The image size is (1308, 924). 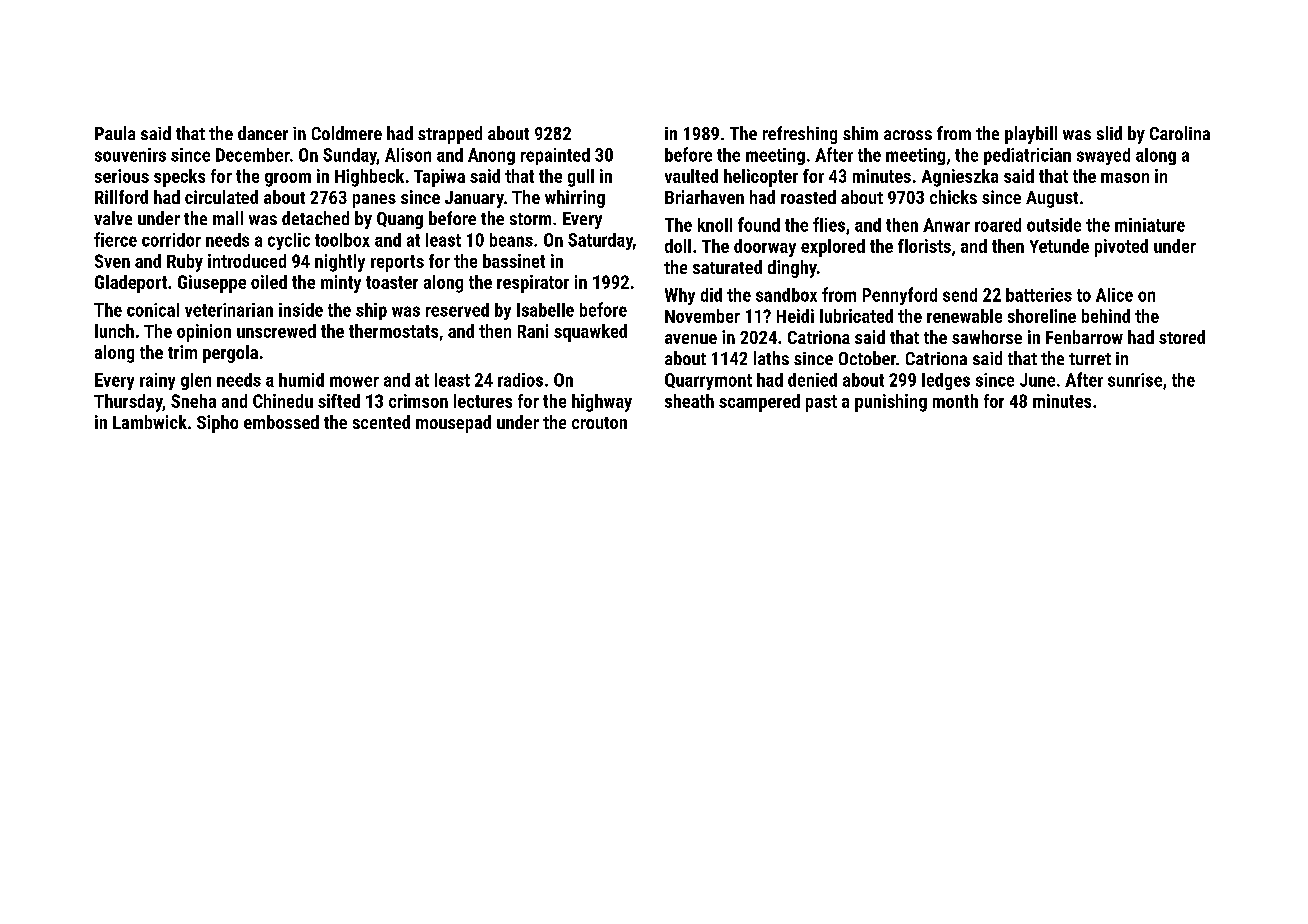 I want to click on Agnieszka, so click(x=960, y=178).
